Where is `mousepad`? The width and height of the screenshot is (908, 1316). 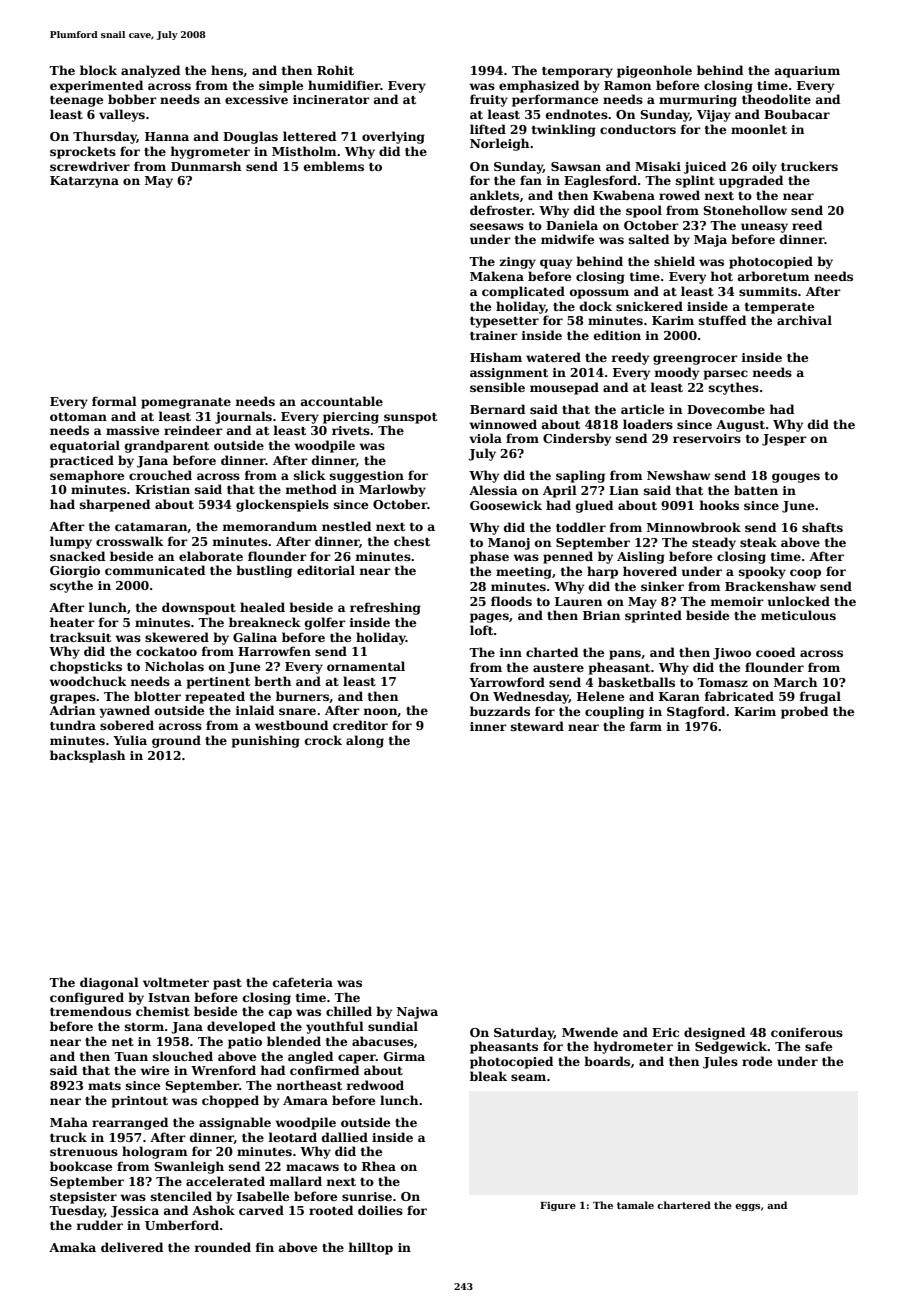
mousepad is located at coordinates (564, 388).
